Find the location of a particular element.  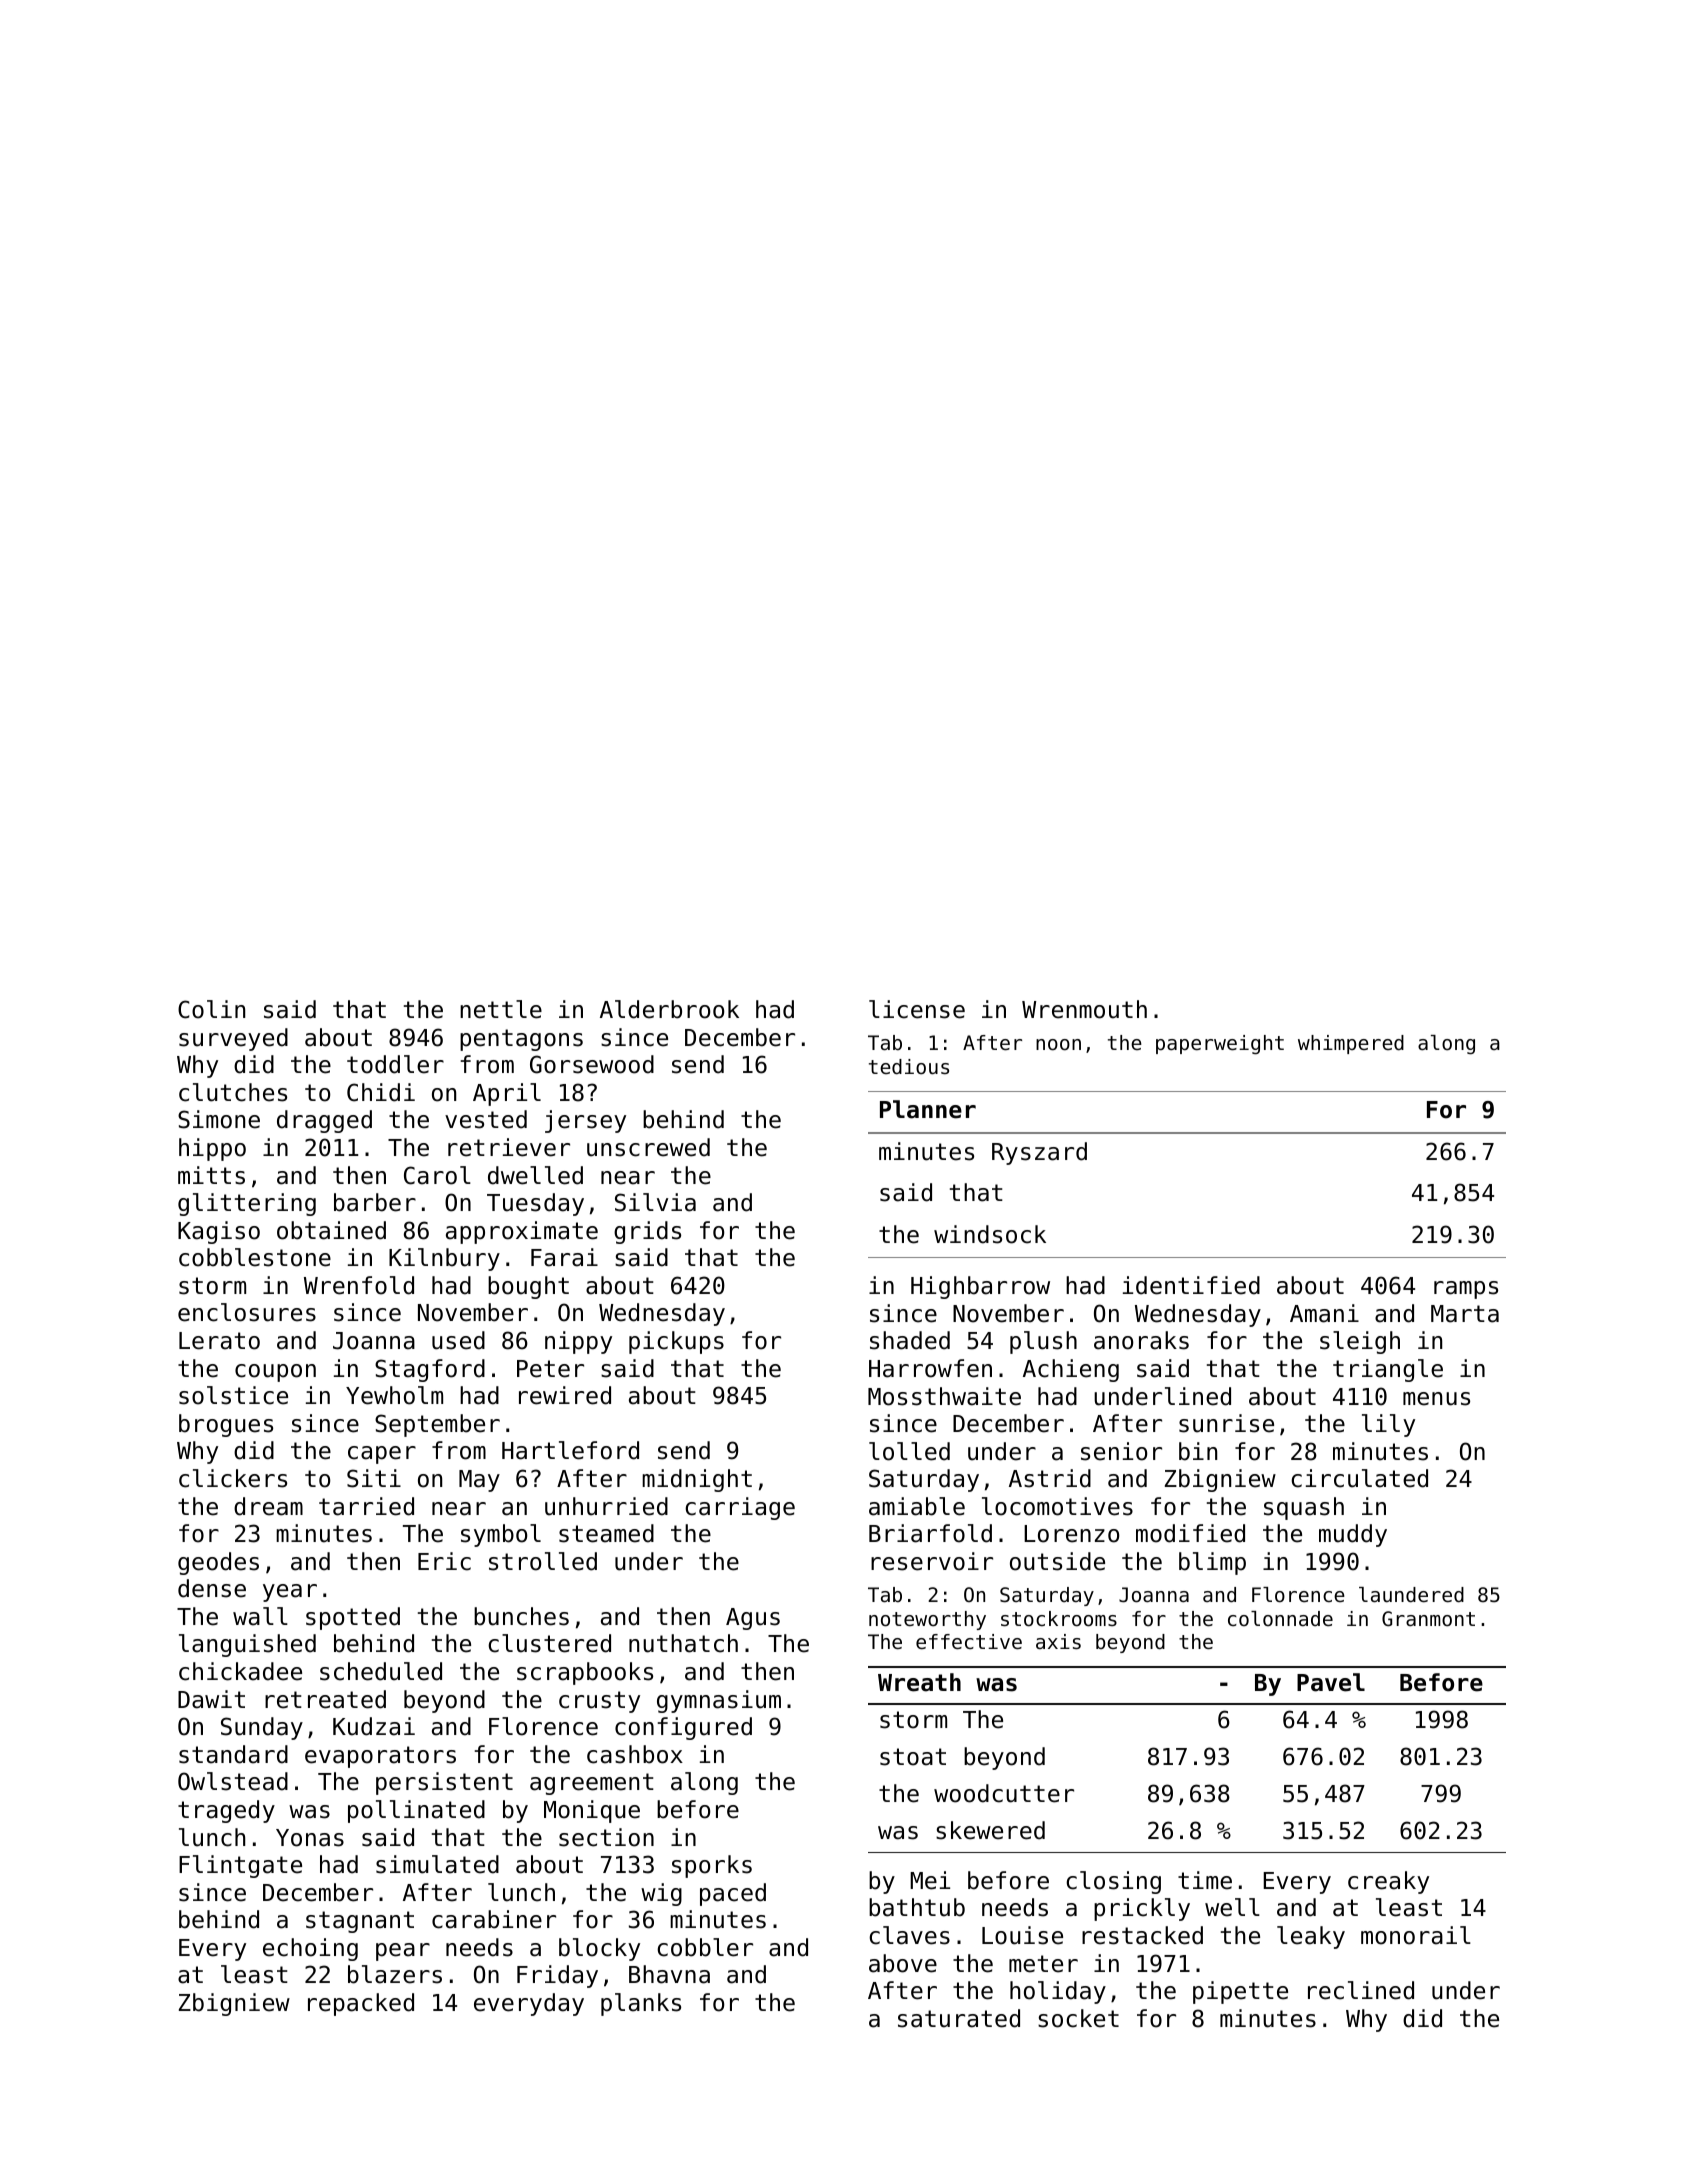

surveyed is located at coordinates (233, 1039).
